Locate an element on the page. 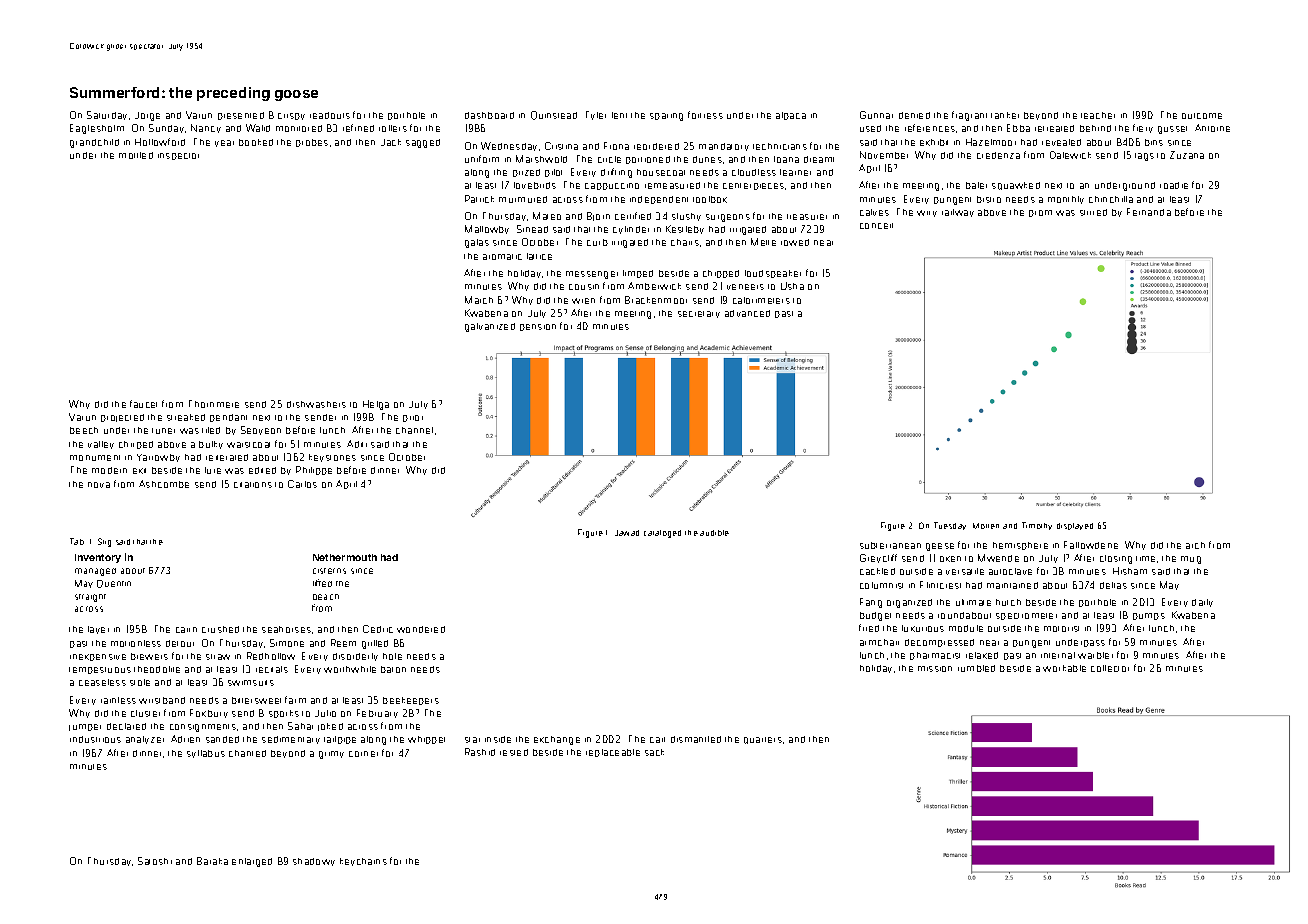 Image resolution: width=1308 pixels, height=924 pixels. Brackenmoor is located at coordinates (656, 300).
